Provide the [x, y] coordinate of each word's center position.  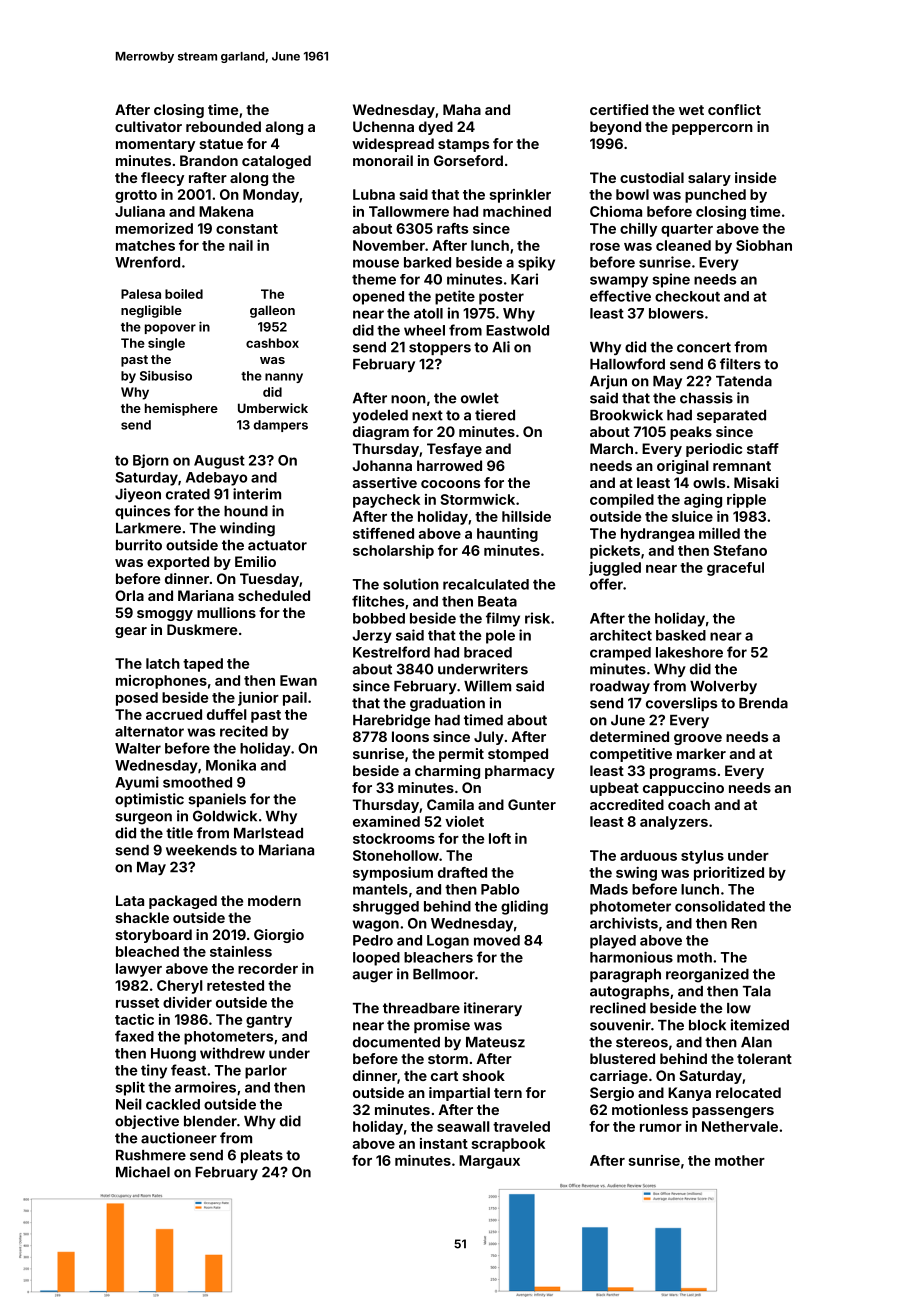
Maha [462, 109]
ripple [746, 501]
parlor [266, 1072]
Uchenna [383, 126]
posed [137, 699]
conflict [734, 109]
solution [411, 584]
